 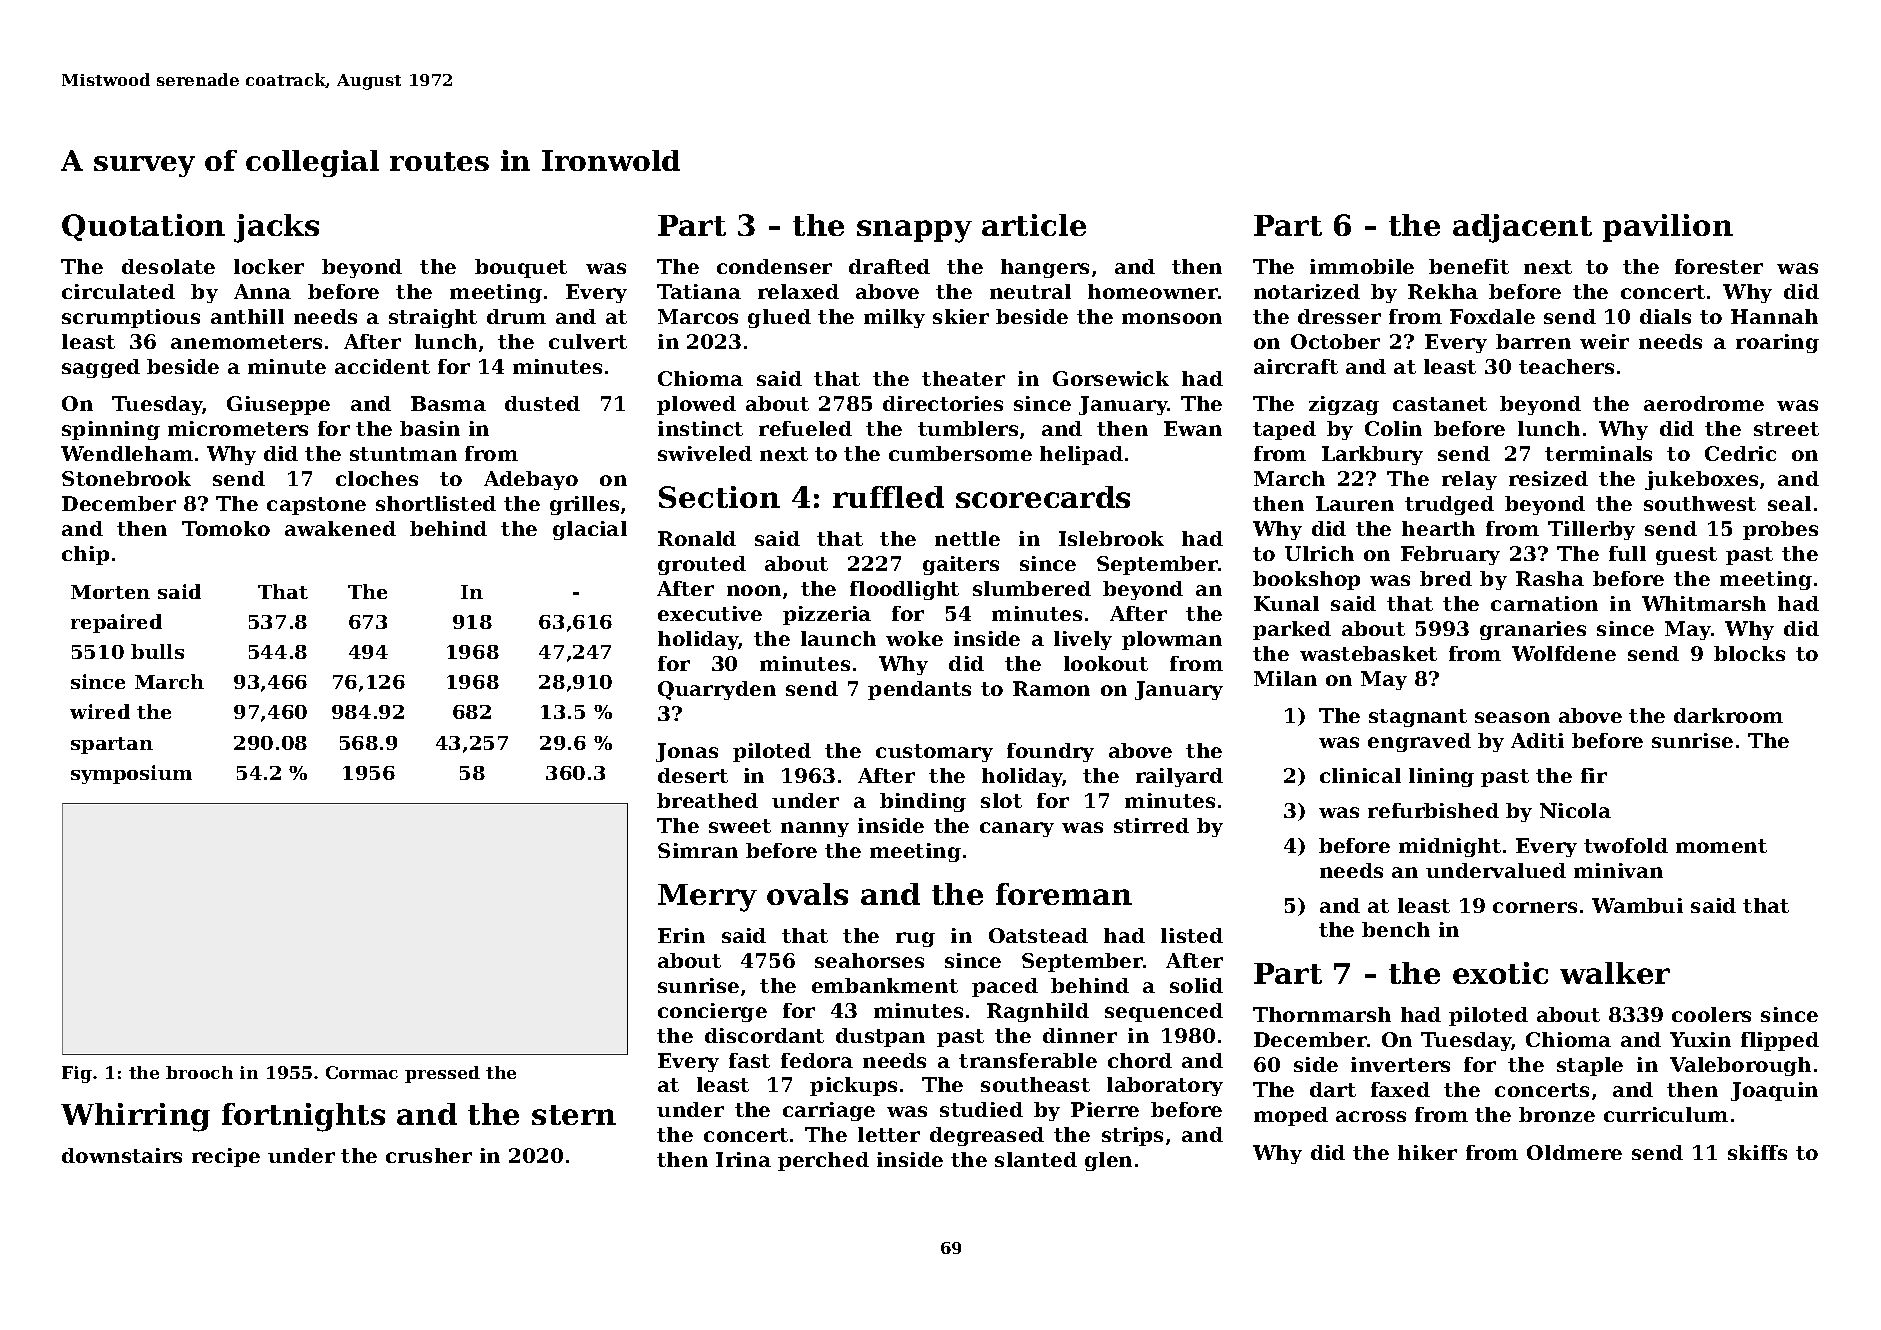 I want to click on Quotation, so click(x=143, y=227).
